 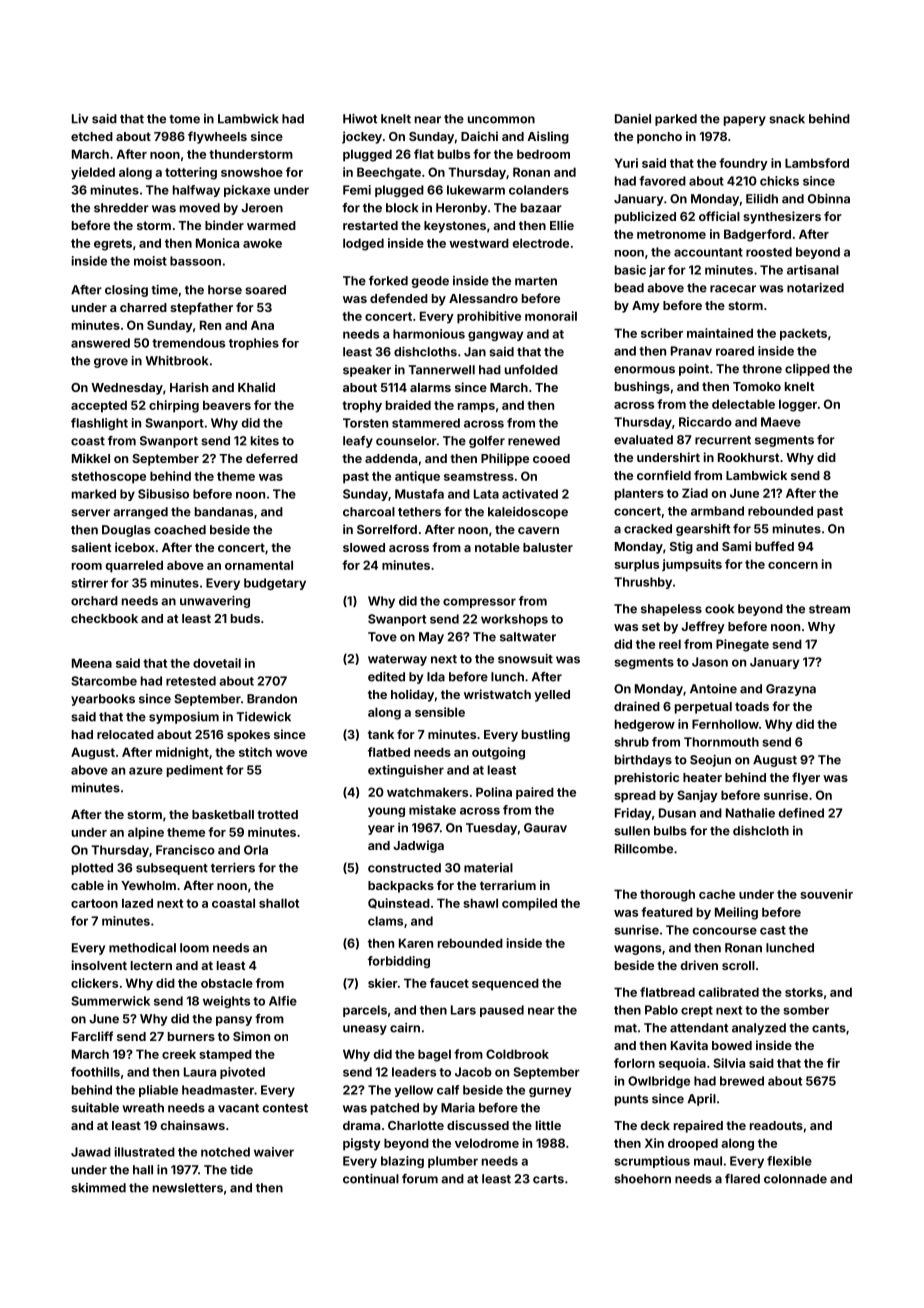 I want to click on newsletters, so click(x=188, y=1188).
